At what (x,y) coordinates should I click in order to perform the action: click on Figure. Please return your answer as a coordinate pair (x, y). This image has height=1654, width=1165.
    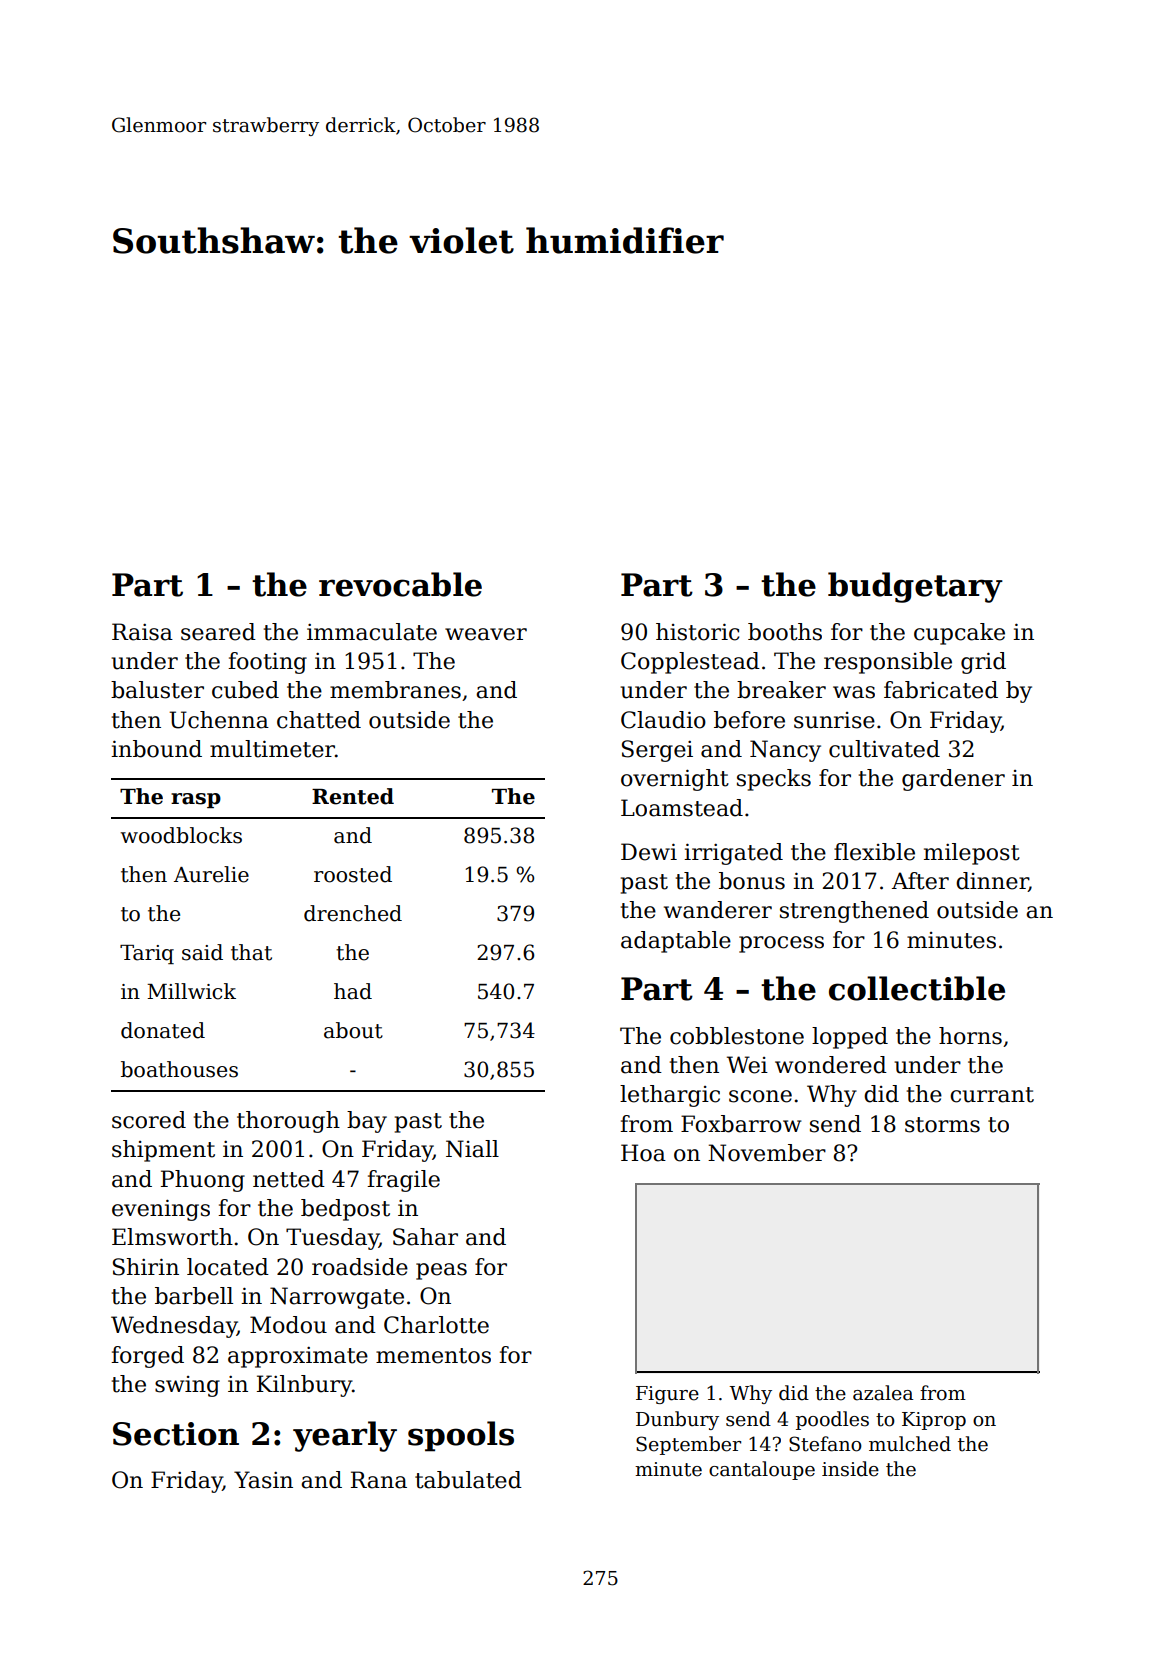
    Looking at the image, I should click on (667, 1395).
